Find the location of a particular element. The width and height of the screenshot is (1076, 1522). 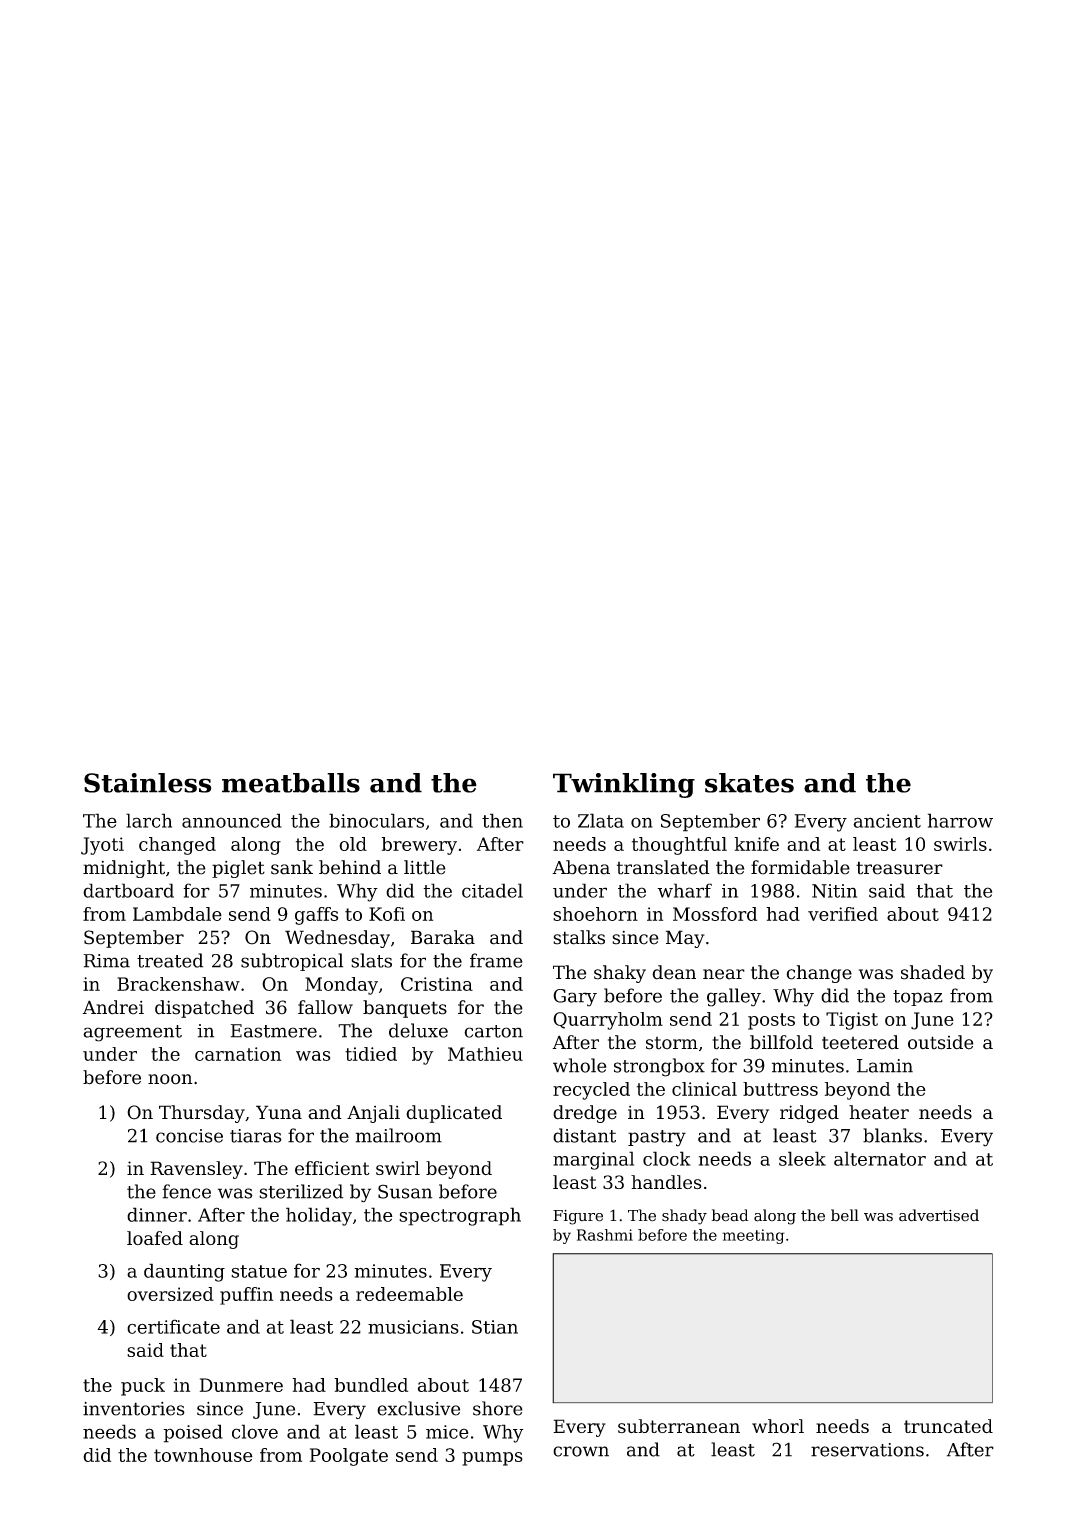

crown is located at coordinates (581, 1451).
